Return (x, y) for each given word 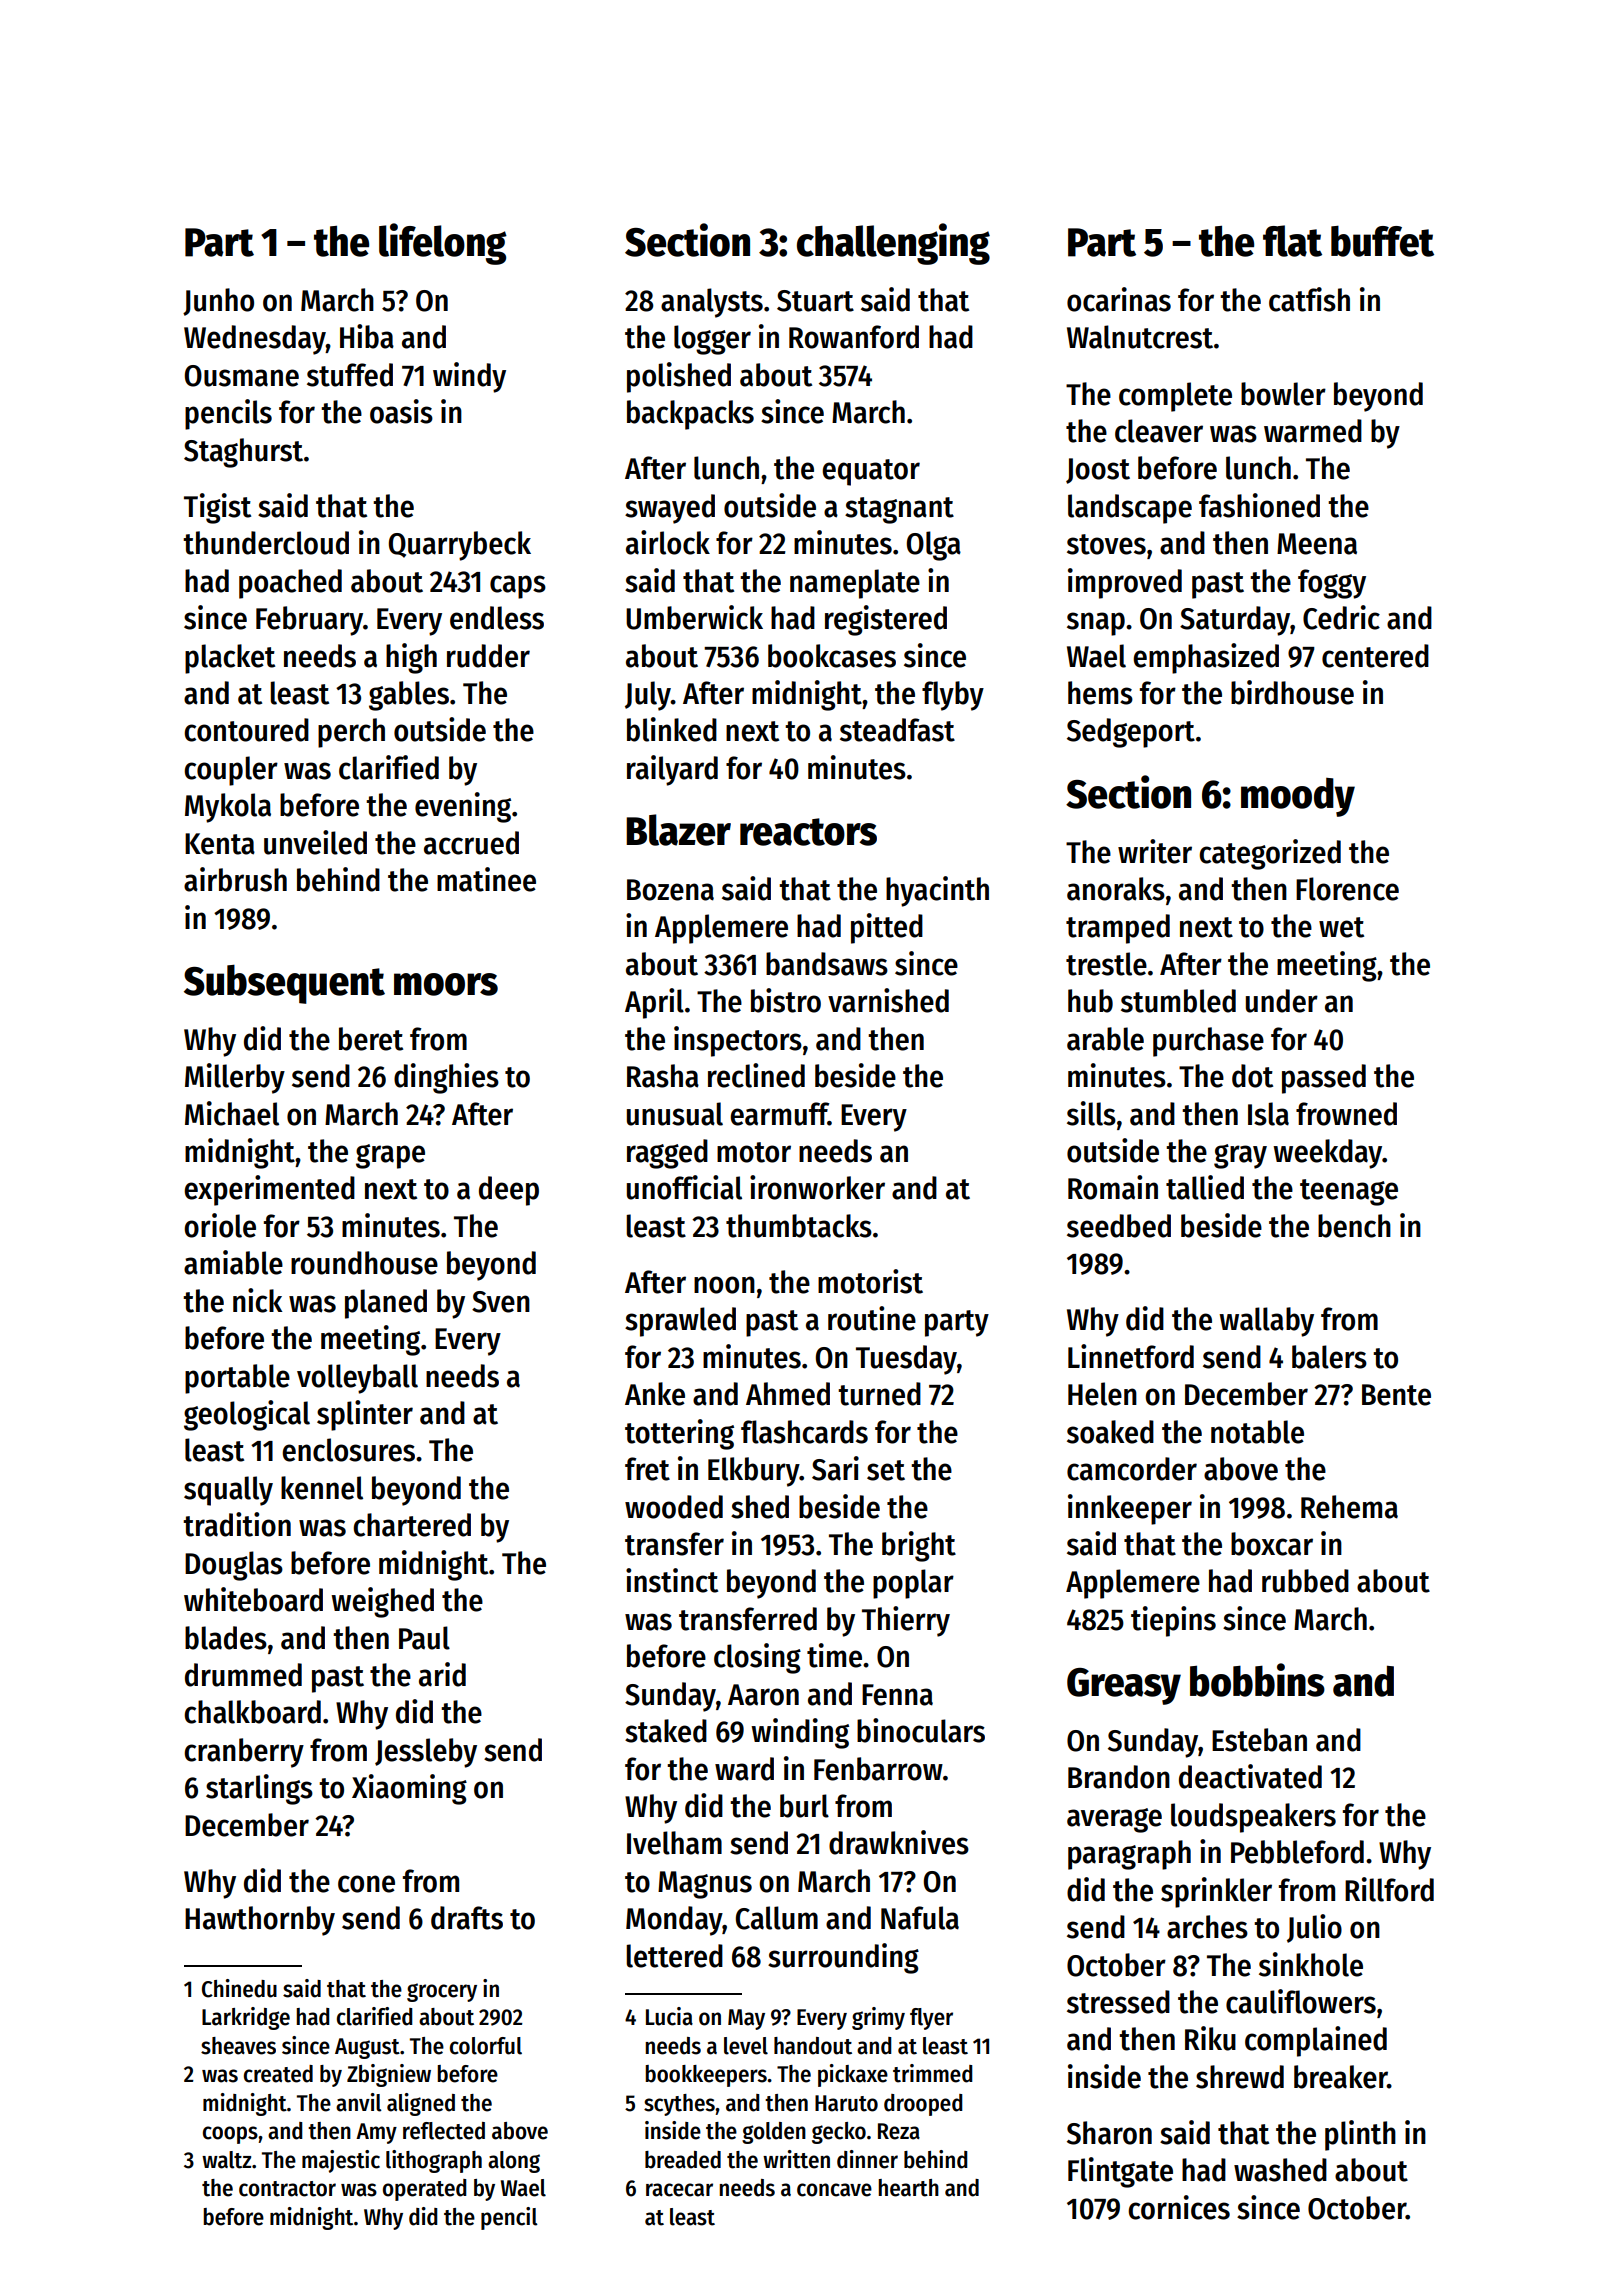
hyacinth (937, 891)
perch (351, 733)
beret (371, 1039)
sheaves (238, 2046)
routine (872, 1318)
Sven (501, 1302)
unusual (675, 1114)
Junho (218, 302)
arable (1105, 1039)
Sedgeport (1131, 733)
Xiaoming (409, 1789)
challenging (893, 244)
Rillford (1389, 1889)
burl (804, 1806)
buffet (1382, 241)
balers (1329, 1357)
